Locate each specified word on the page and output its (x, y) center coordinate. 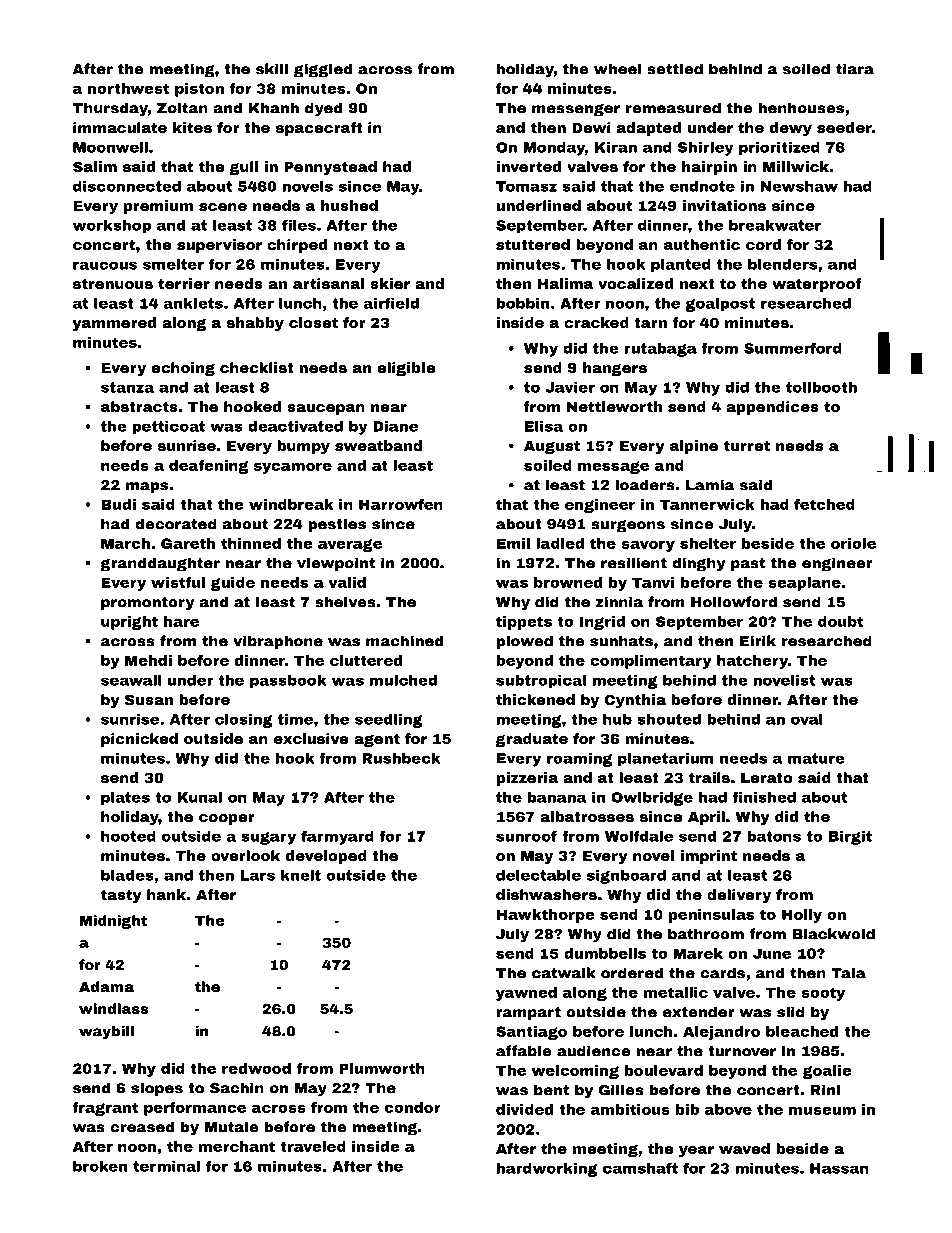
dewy (791, 129)
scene (223, 207)
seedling (389, 721)
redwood (256, 1068)
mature (816, 758)
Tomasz (526, 186)
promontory (147, 604)
